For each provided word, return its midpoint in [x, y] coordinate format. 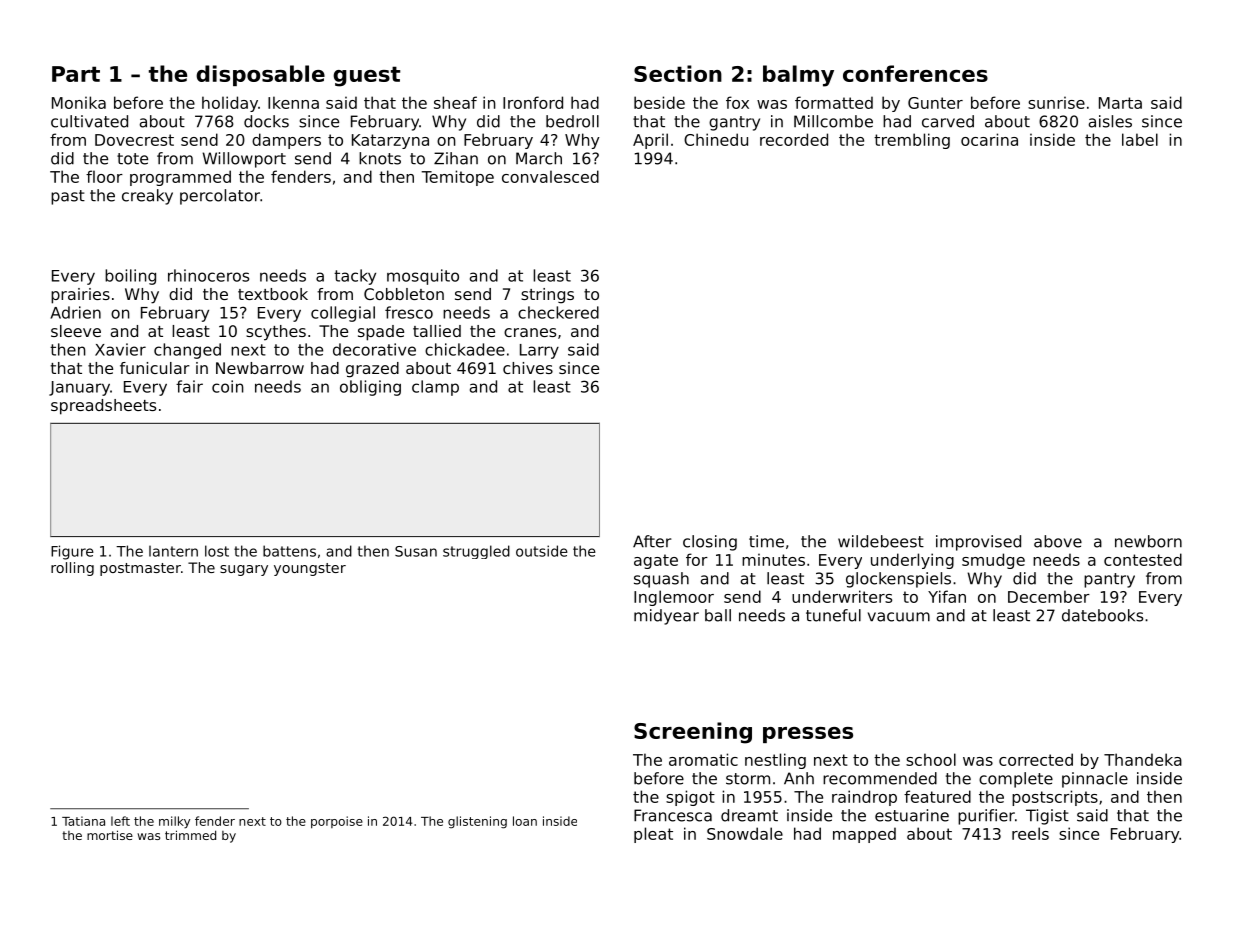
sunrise [1056, 102]
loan [525, 821]
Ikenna [293, 102]
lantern [173, 551]
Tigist [1047, 817]
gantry [734, 123]
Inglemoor [674, 598]
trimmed [190, 835]
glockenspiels [898, 580]
